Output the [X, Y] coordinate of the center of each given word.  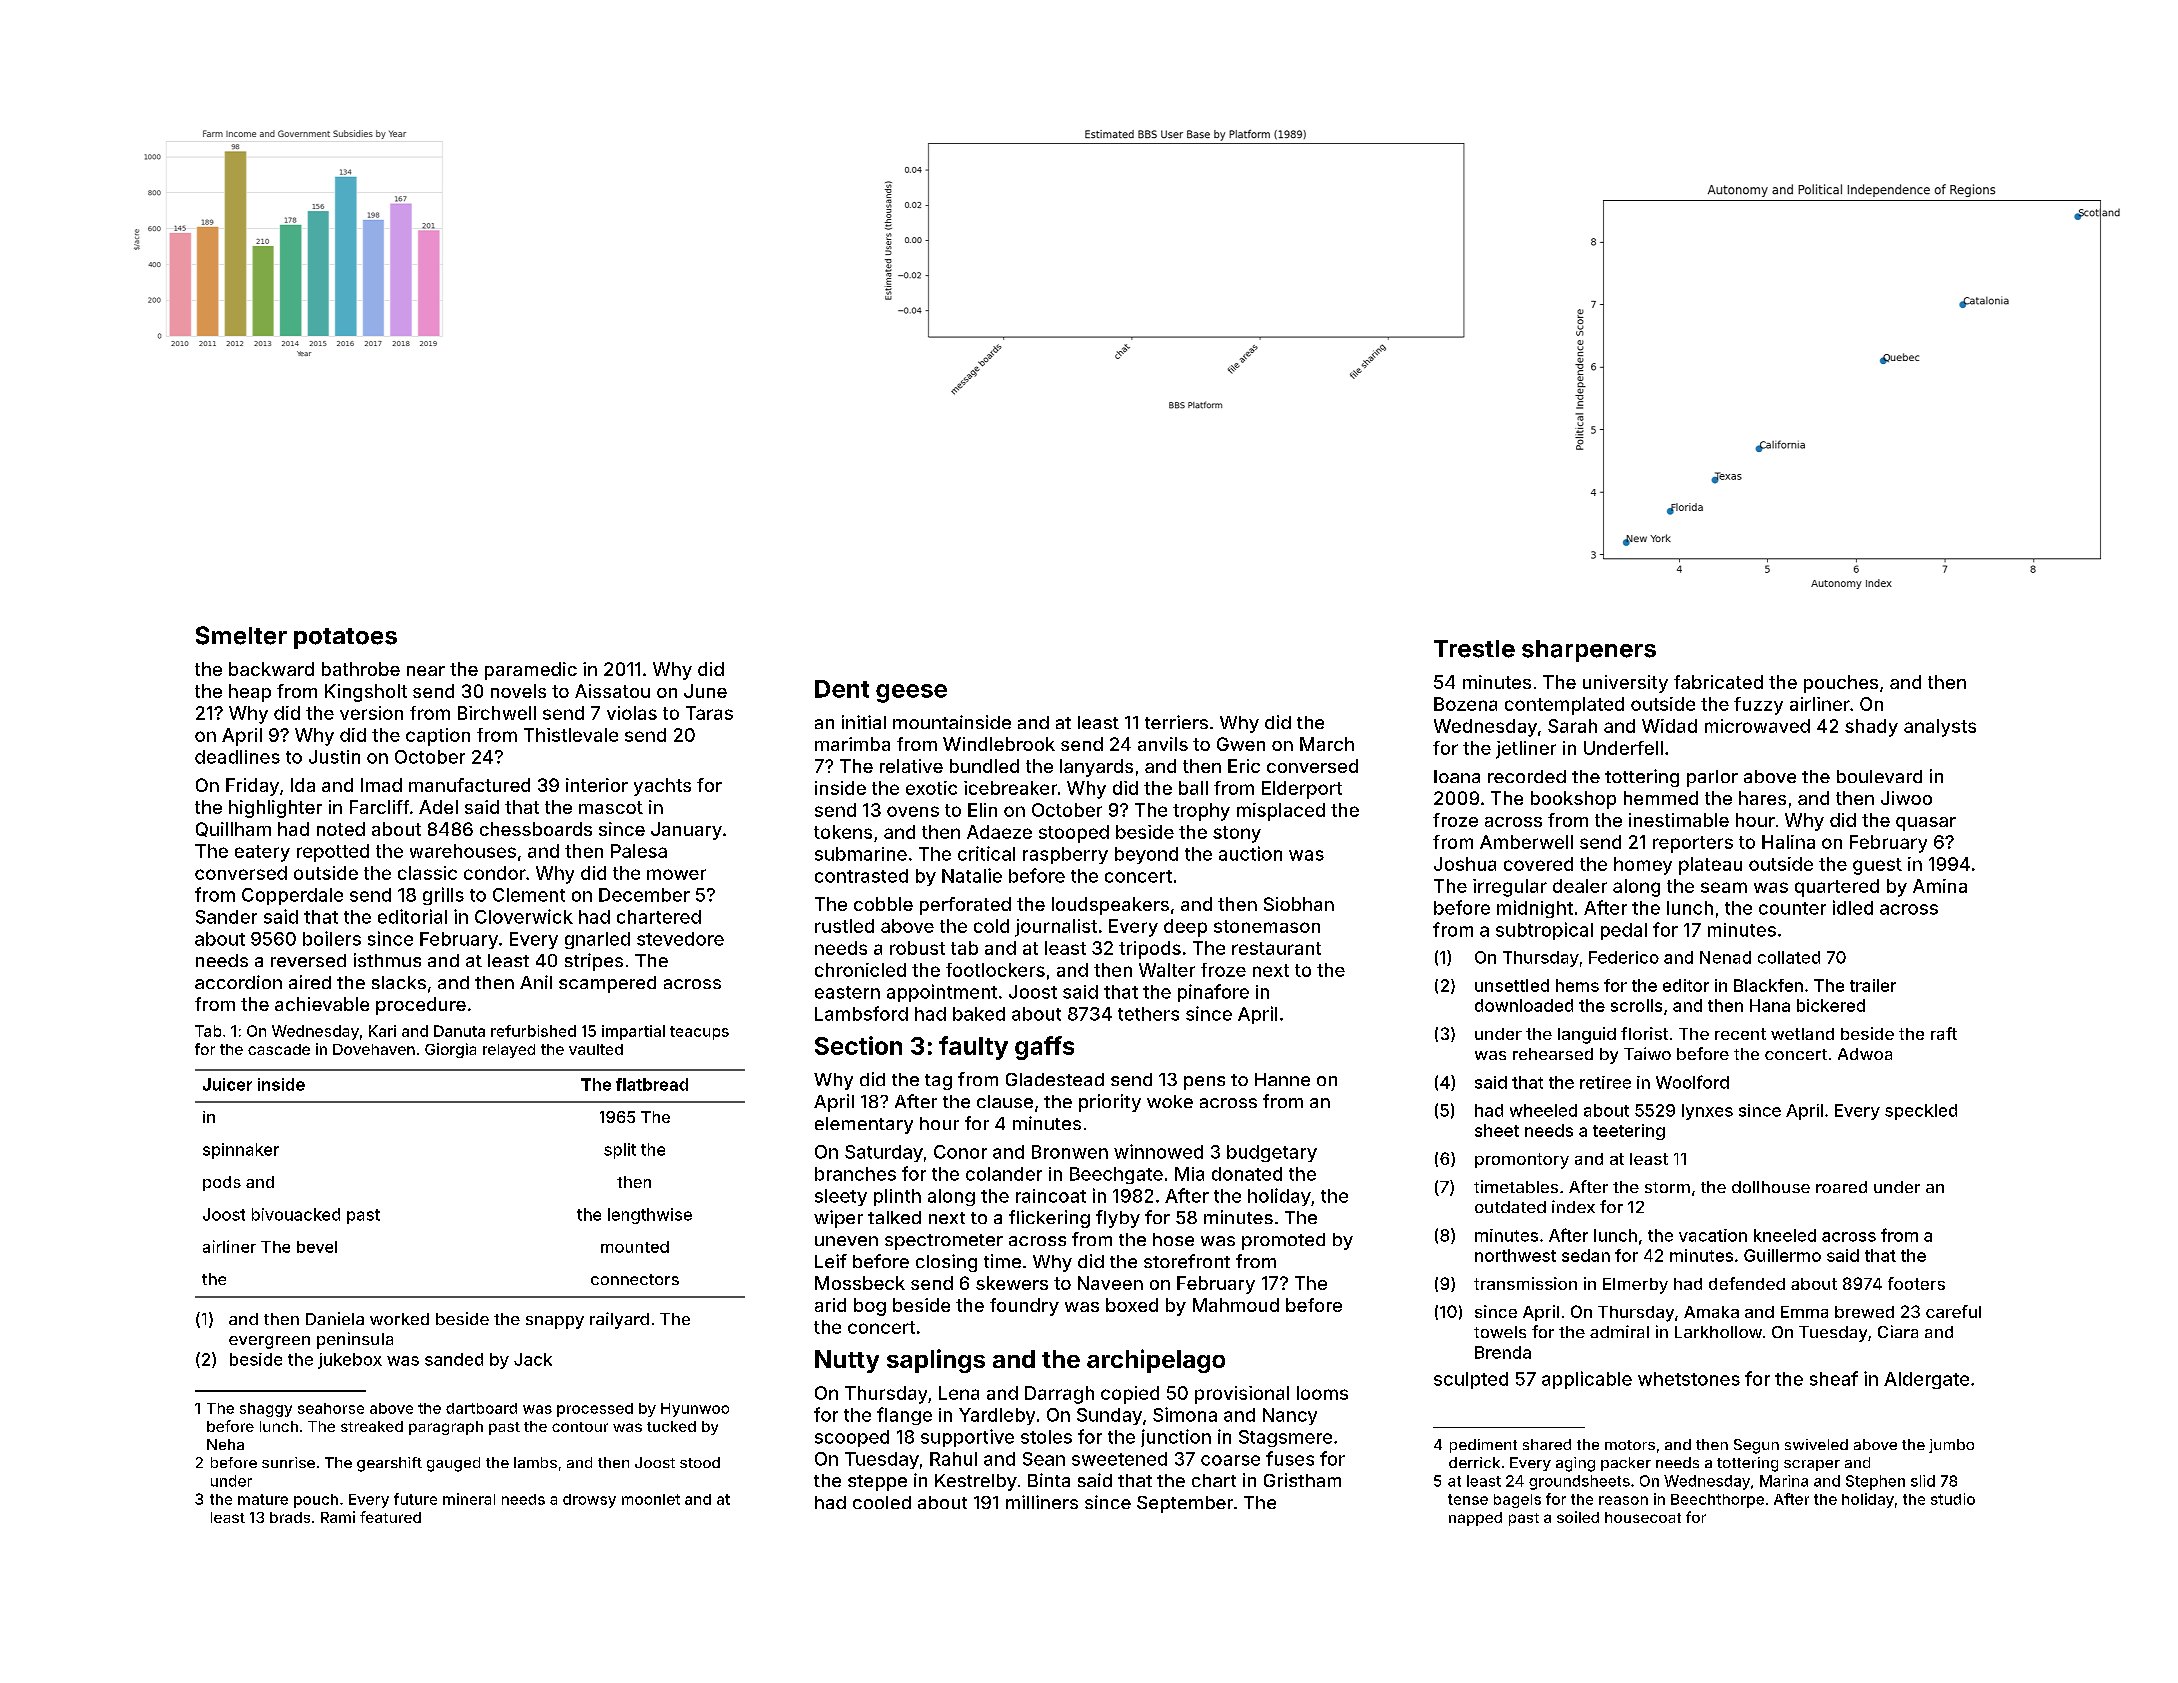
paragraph [446, 1428]
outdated [1510, 1207]
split [620, 1151]
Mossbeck [860, 1283]
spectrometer [944, 1242]
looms [1322, 1393]
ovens [913, 811]
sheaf [1834, 1378]
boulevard [1879, 776]
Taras [709, 713]
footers [1916, 1283]
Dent [842, 689]
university [1625, 684]
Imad [381, 785]
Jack [533, 1359]
